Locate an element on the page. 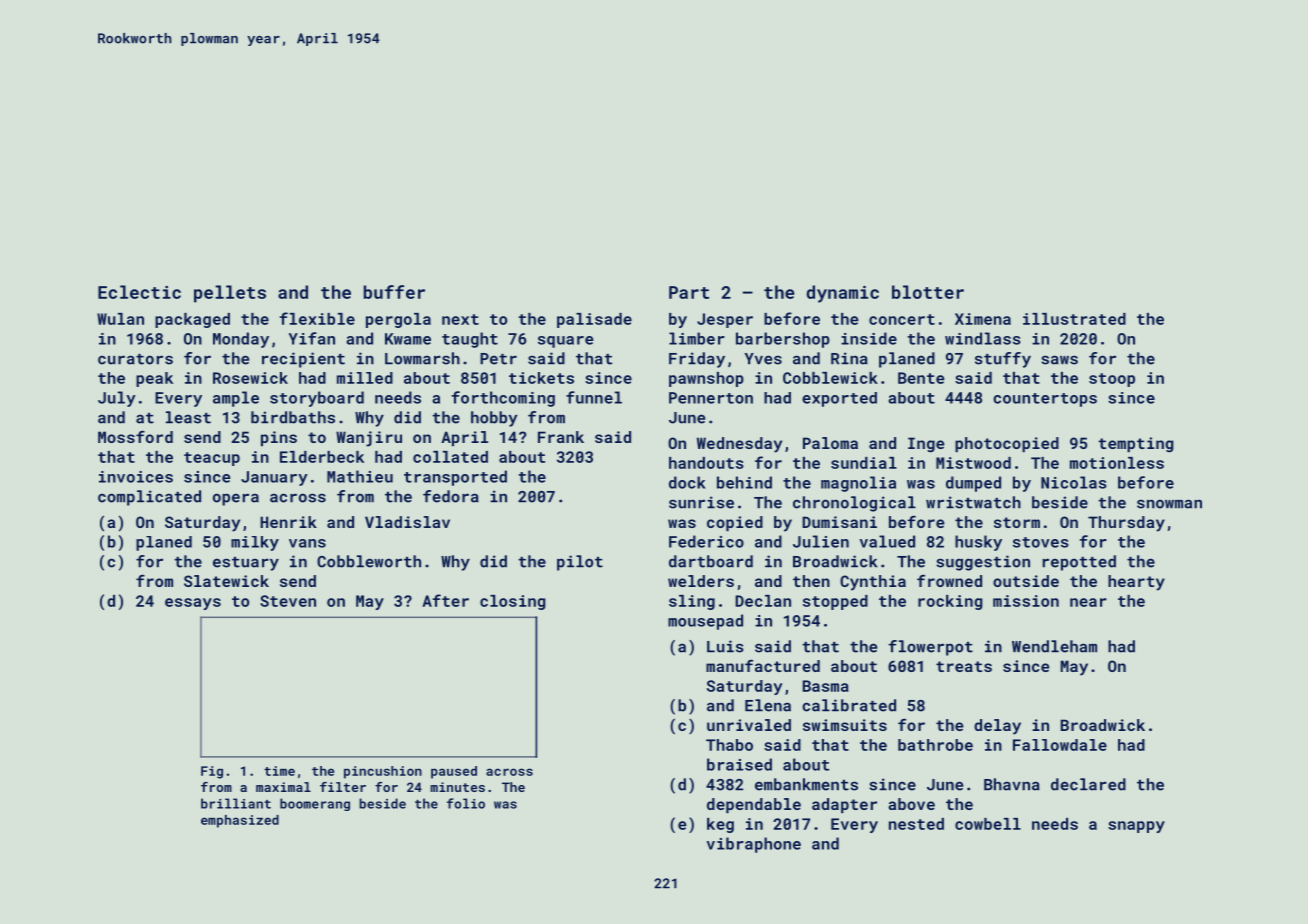 The height and width of the document is (924, 1308). illustrated is located at coordinates (1074, 319).
